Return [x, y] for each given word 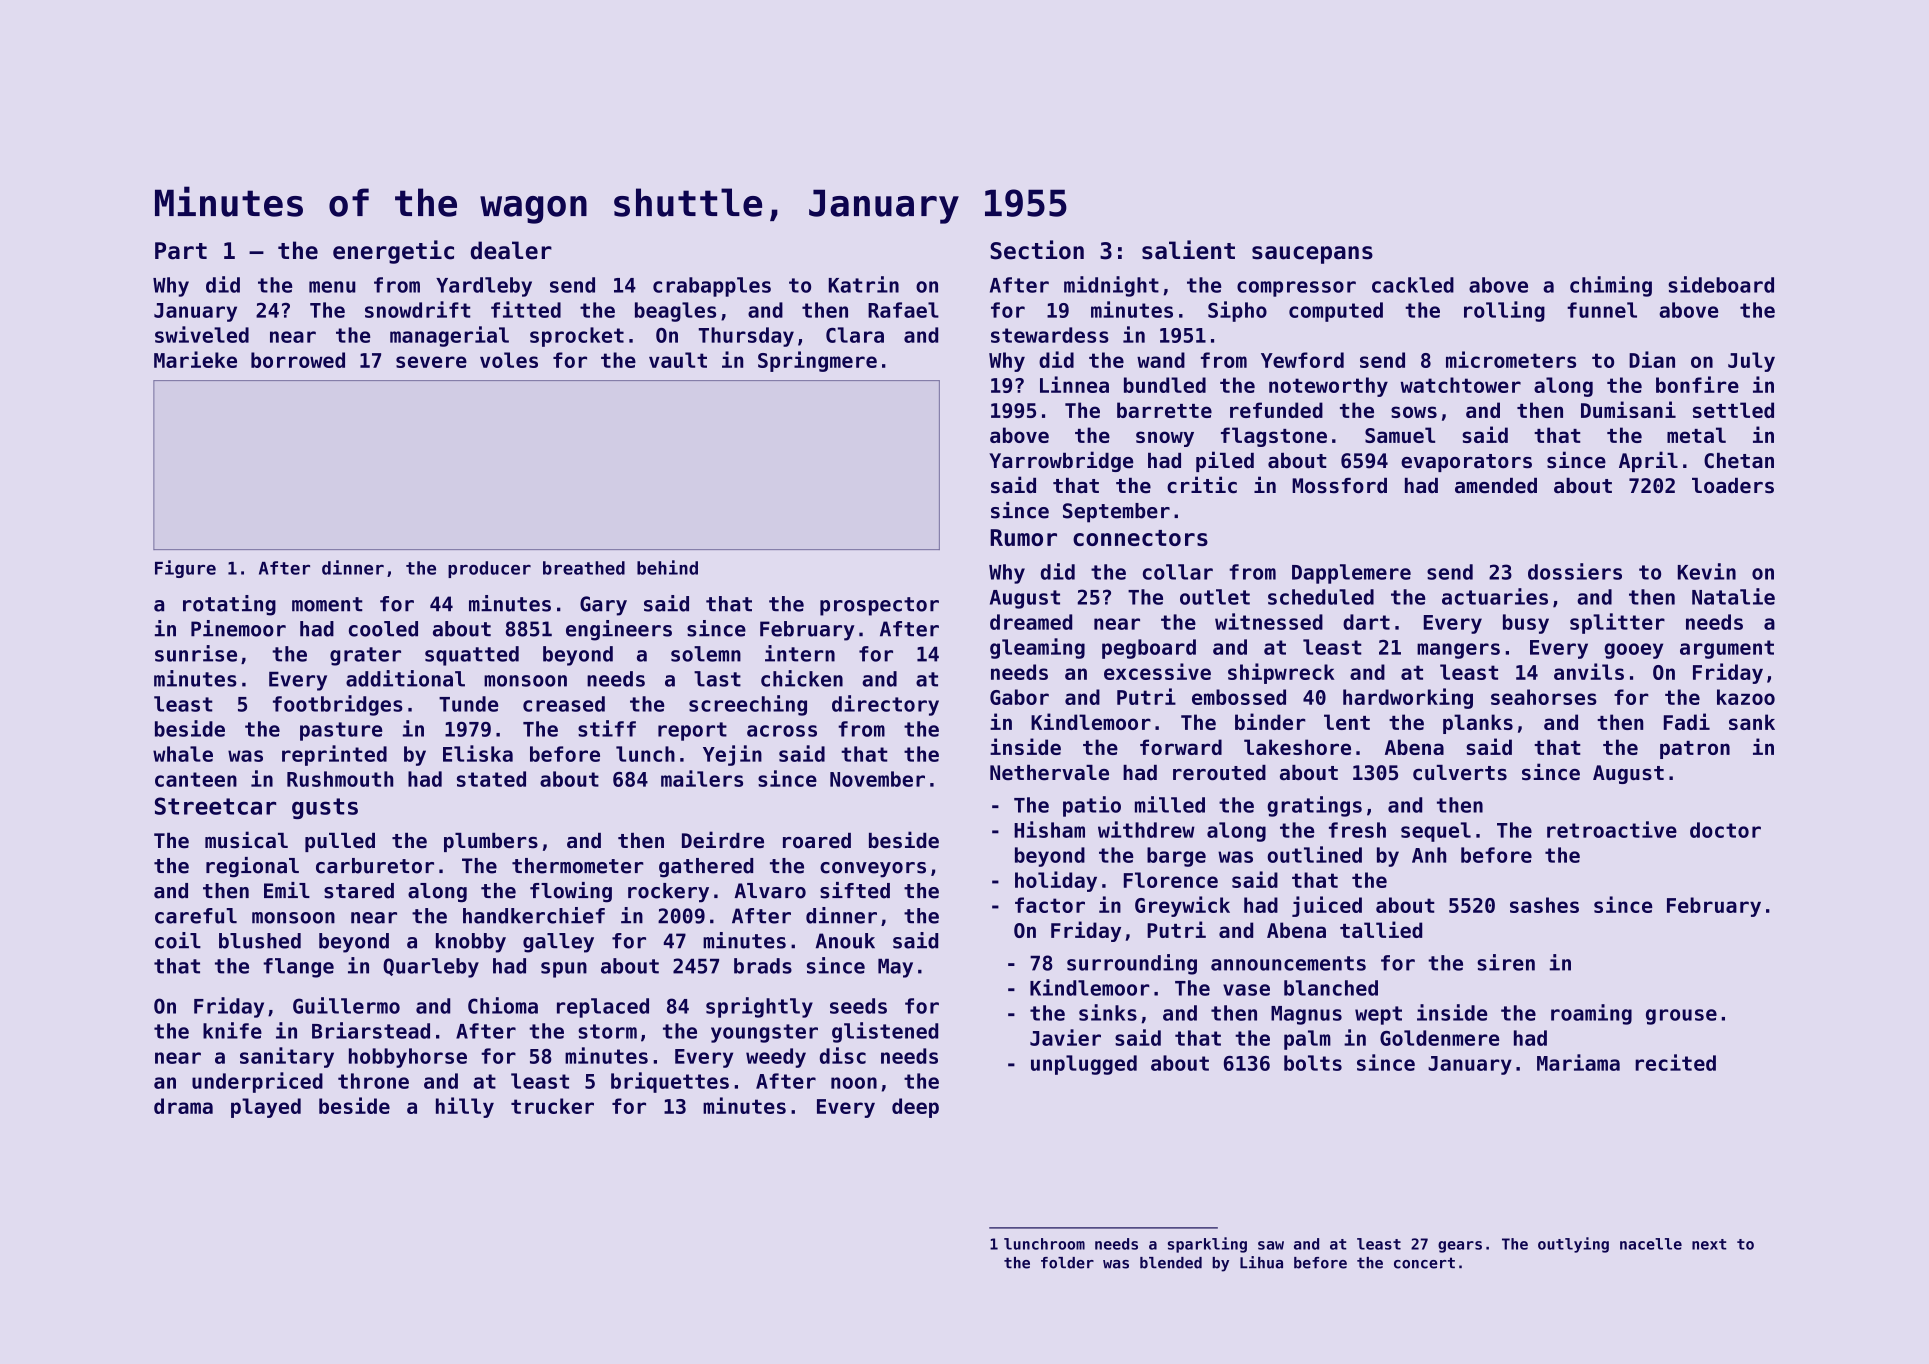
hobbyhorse [408, 1058]
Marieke [195, 359]
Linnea [1074, 384]
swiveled [202, 334]
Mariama [1578, 1062]
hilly [465, 1107]
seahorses [1544, 697]
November [877, 779]
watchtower [1461, 385]
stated [491, 779]
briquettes [670, 1082]
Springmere [817, 361]
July [1751, 362]
